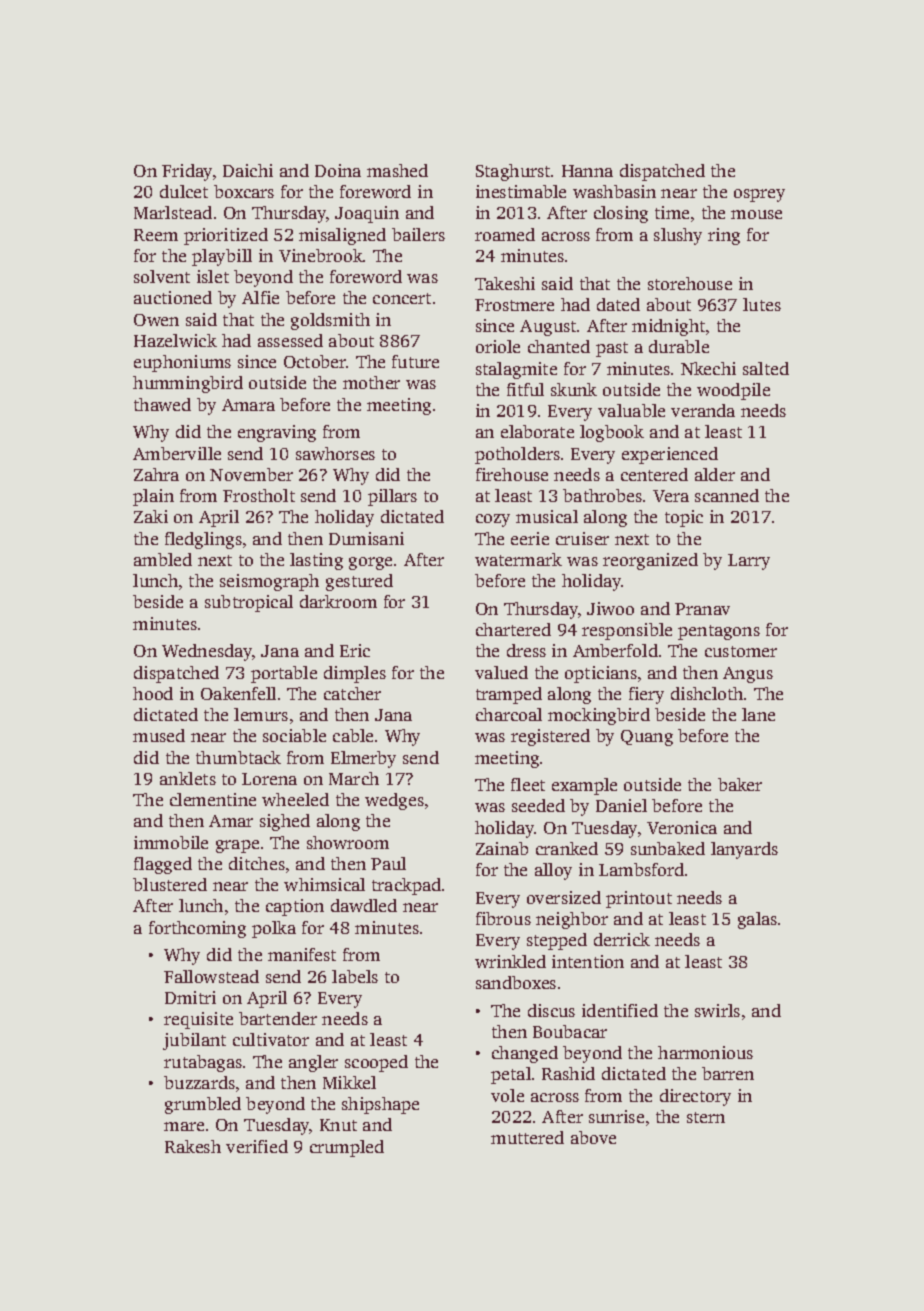 The height and width of the document is (1311, 924). Describe the element at coordinates (153, 497) in the document. I see `plain` at that location.
